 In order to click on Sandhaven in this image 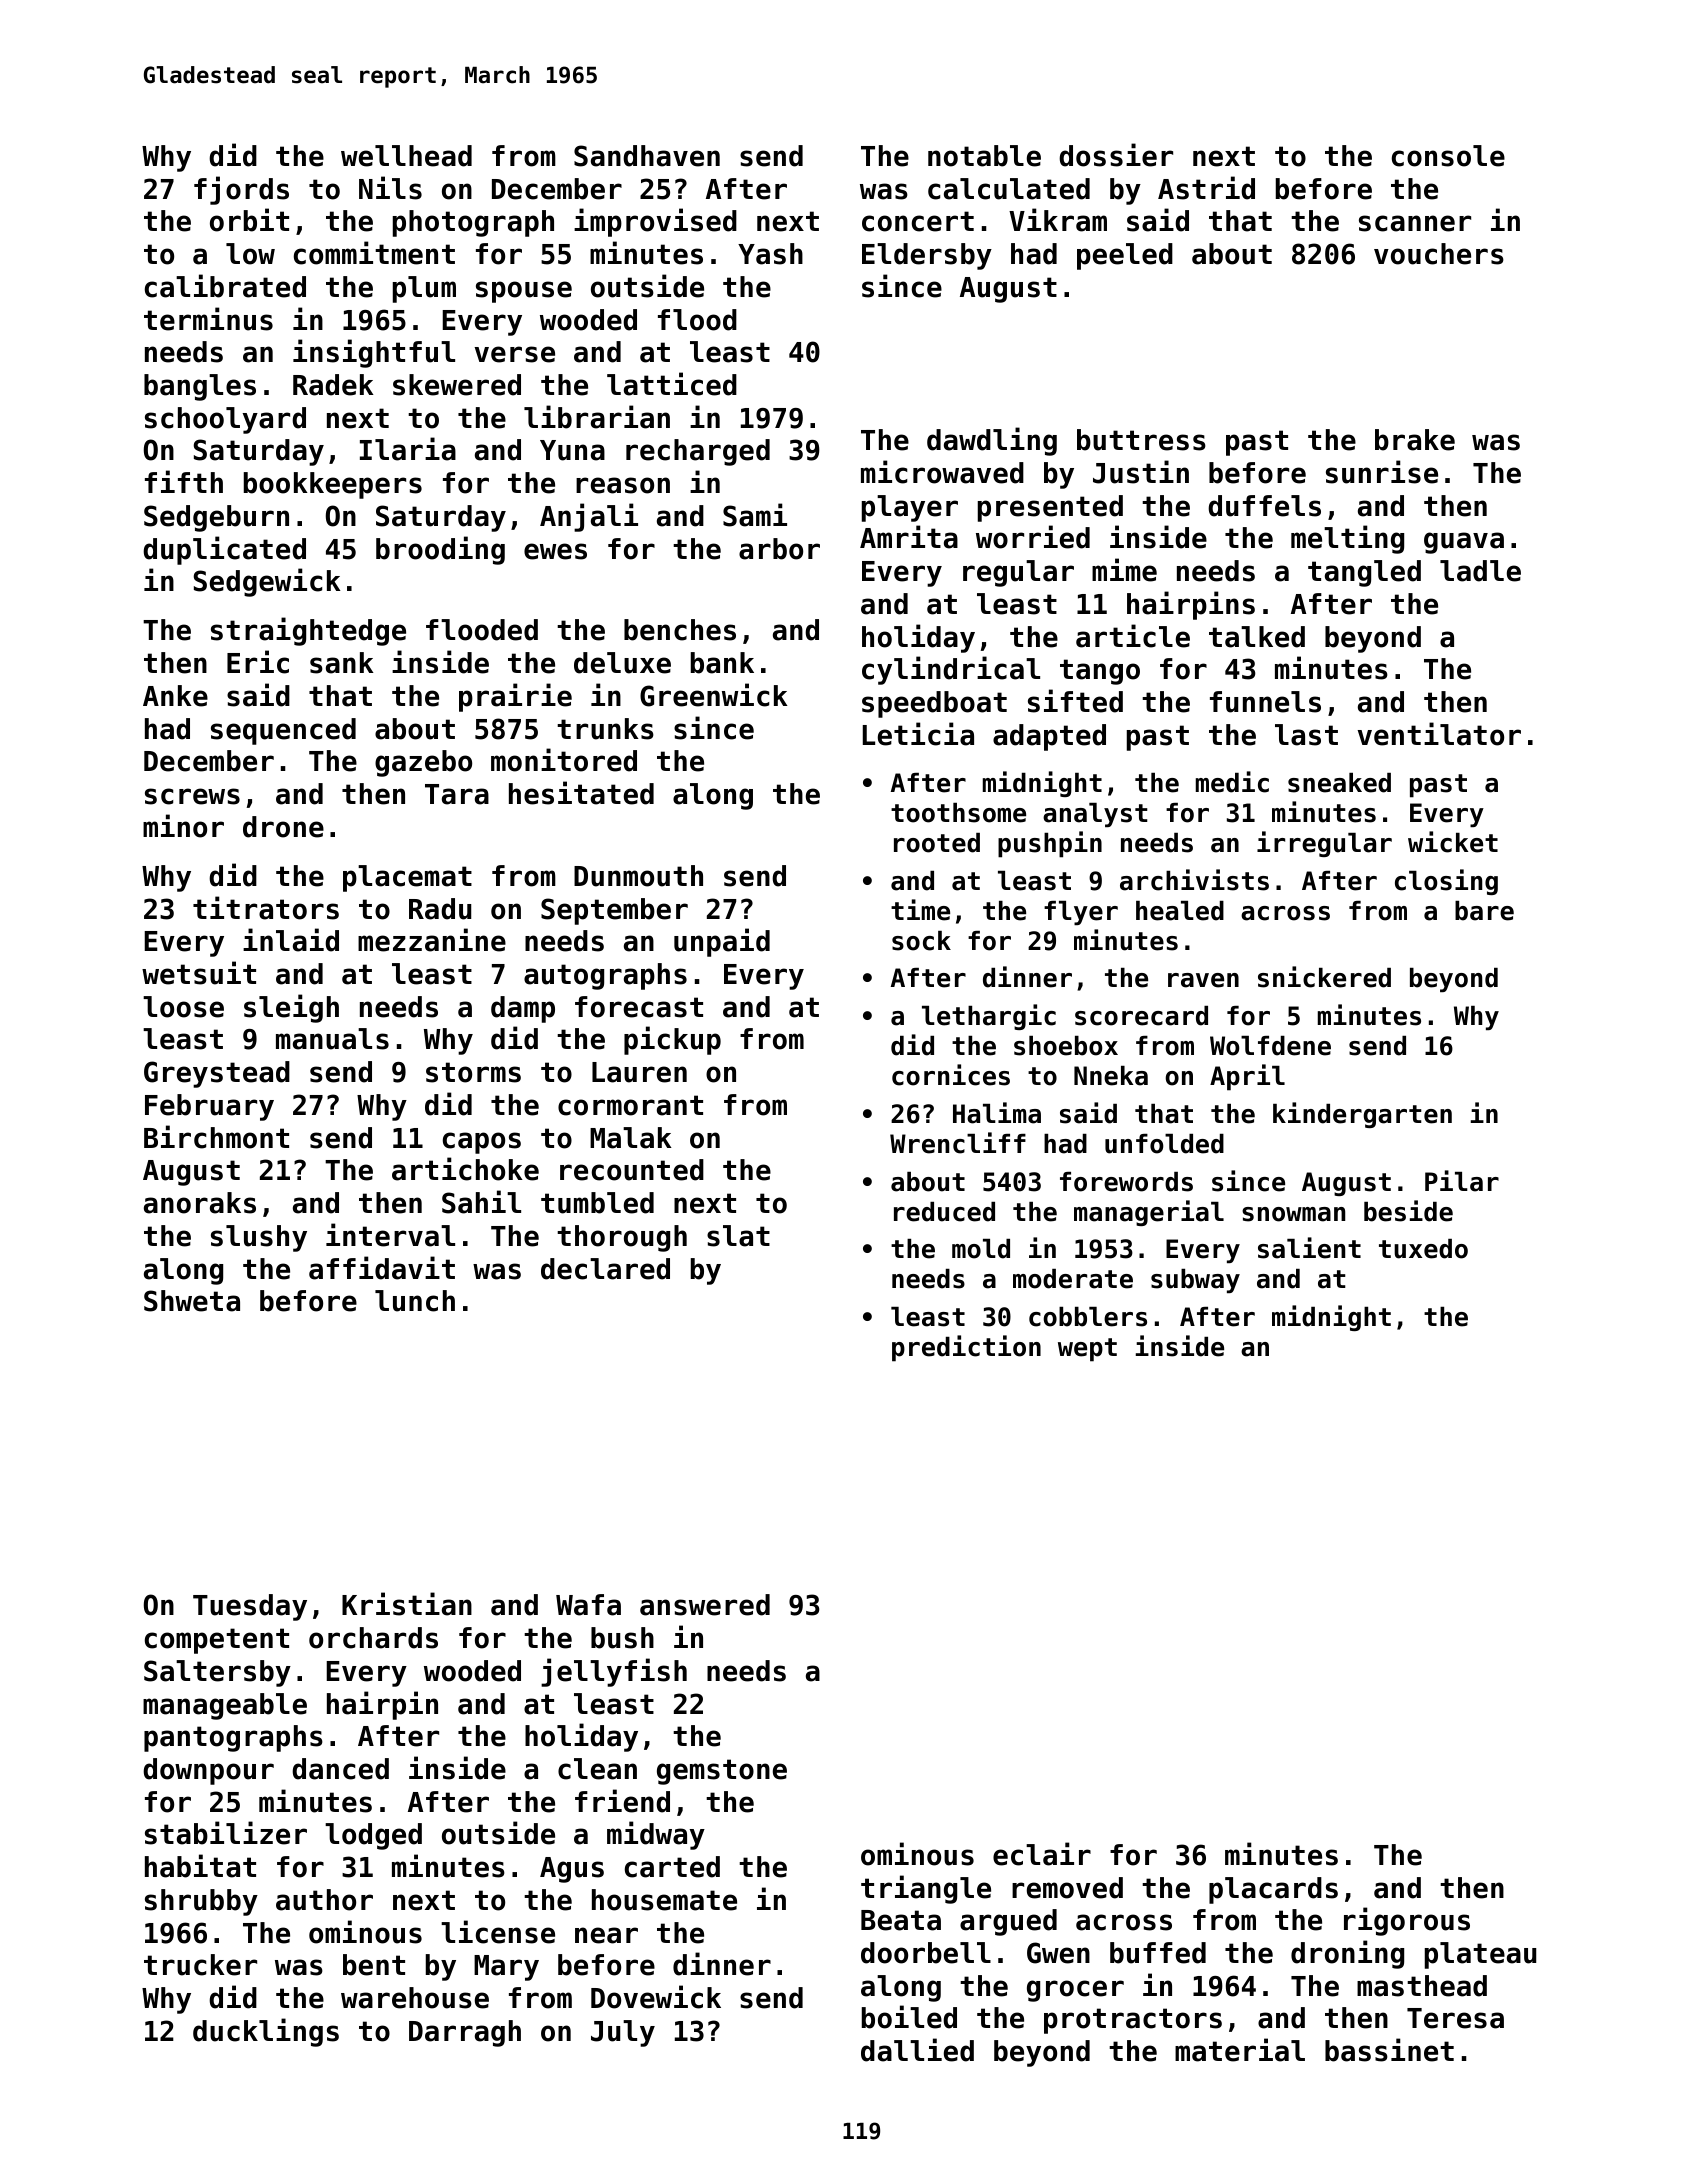, I will do `click(647, 156)`.
